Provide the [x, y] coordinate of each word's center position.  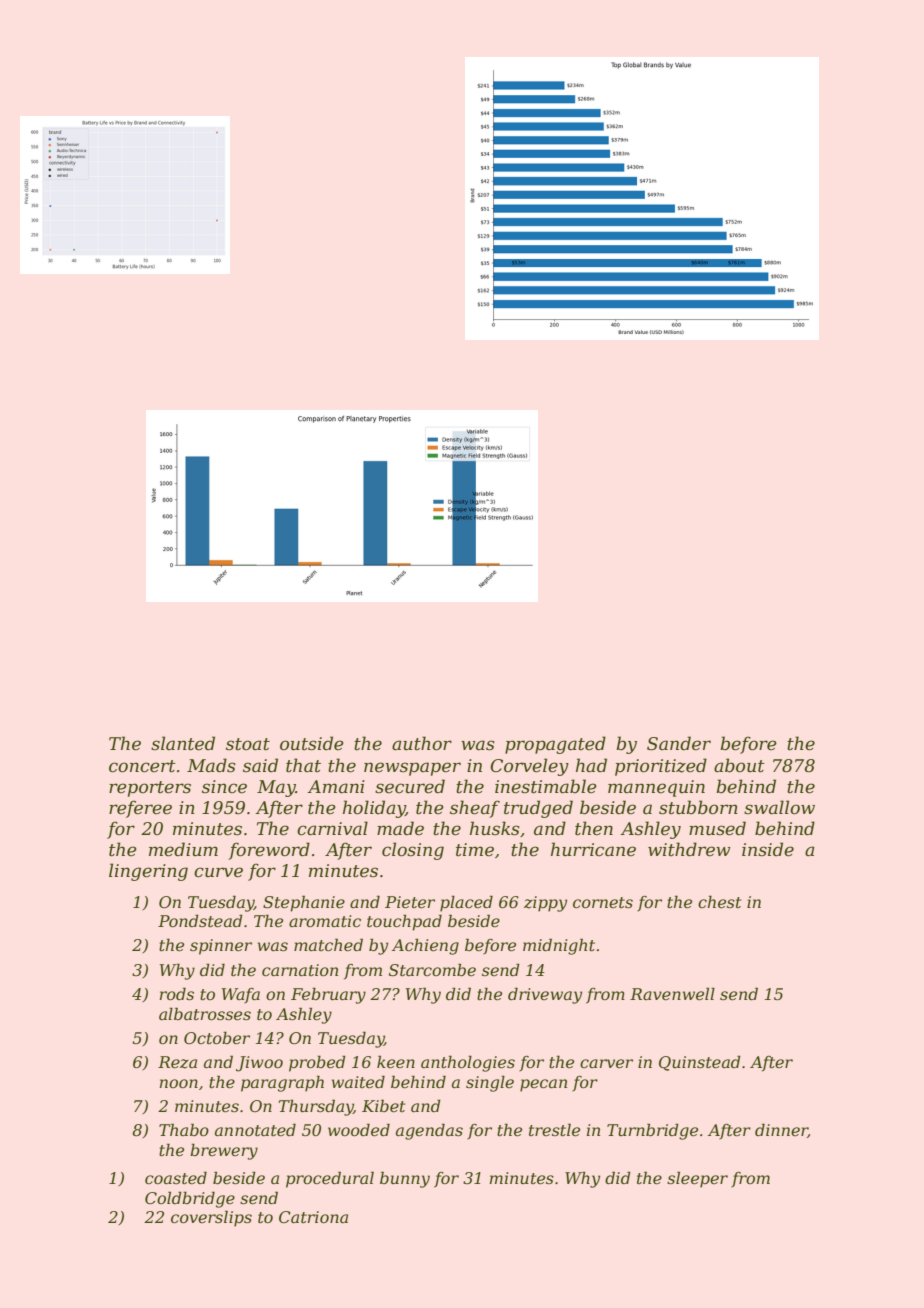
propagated [555, 745]
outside [312, 743]
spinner [221, 947]
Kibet [383, 1105]
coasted [176, 1178]
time [475, 850]
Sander [679, 743]
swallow [779, 807]
